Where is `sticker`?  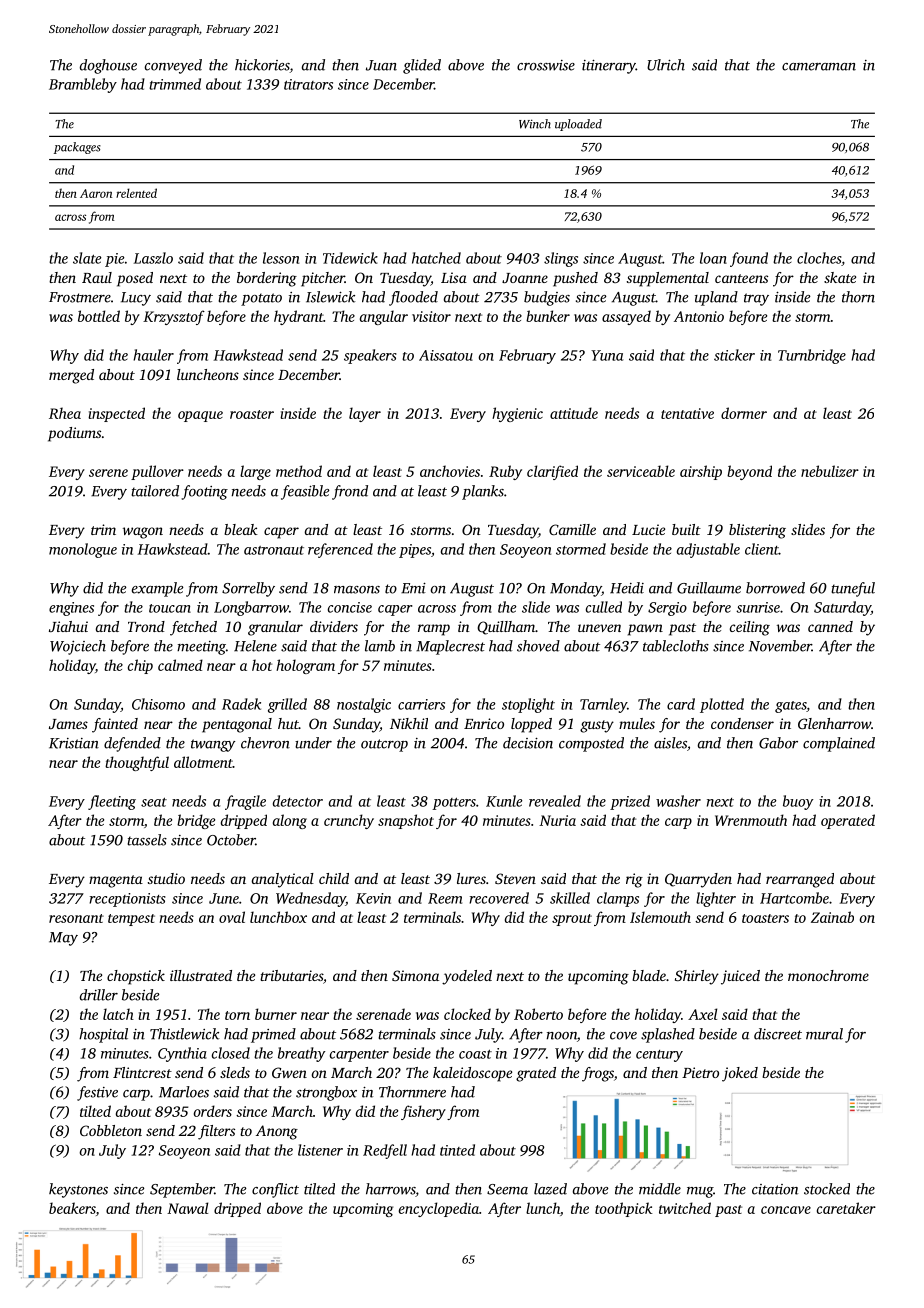
sticker is located at coordinates (734, 355).
